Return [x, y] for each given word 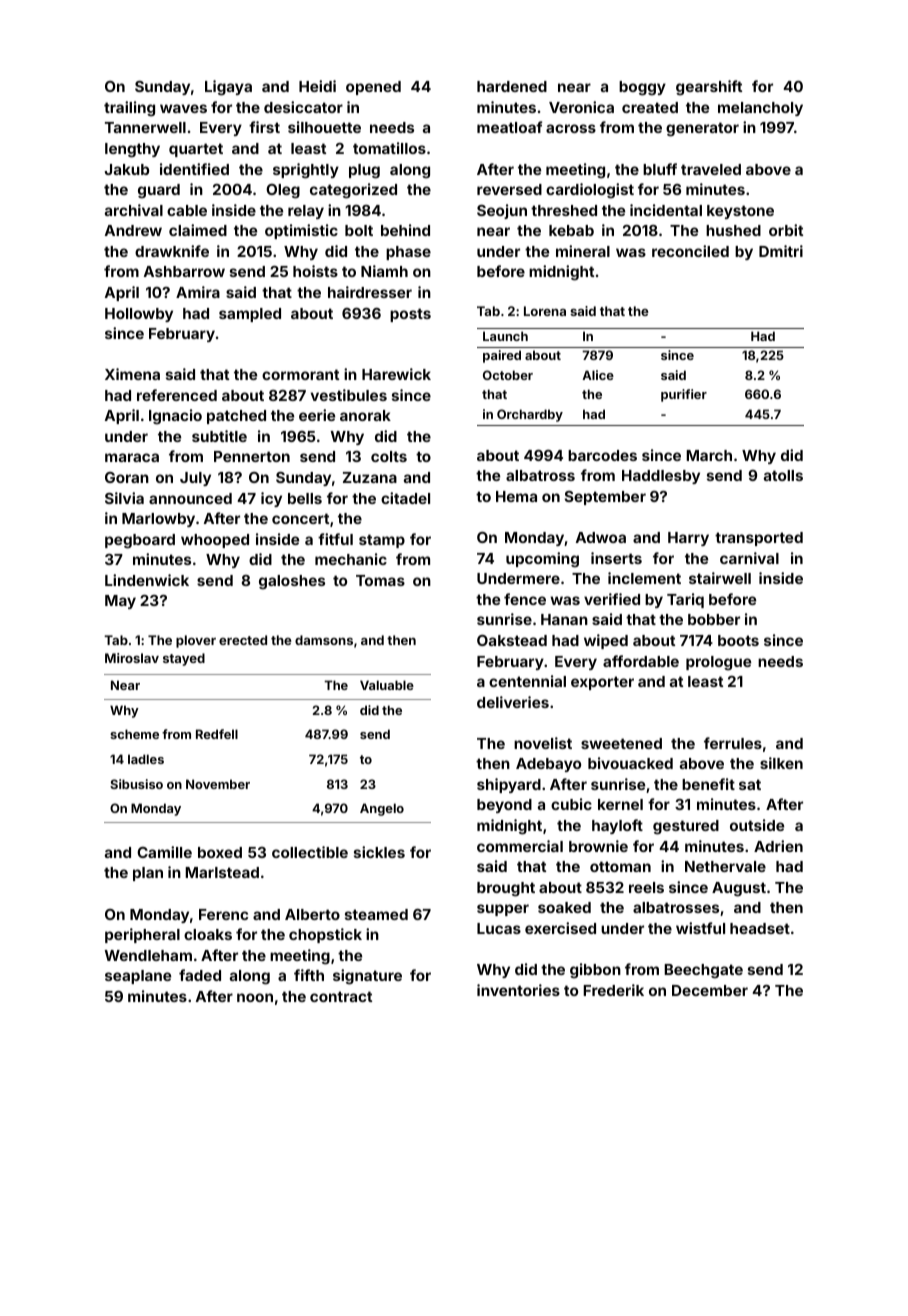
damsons [324, 640]
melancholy [760, 109]
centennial [527, 681]
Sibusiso [136, 784]
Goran [127, 477]
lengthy [132, 150]
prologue [718, 663]
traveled [711, 169]
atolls [783, 475]
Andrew [133, 230]
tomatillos [389, 148]
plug [364, 171]
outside [757, 825]
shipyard [509, 785]
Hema [516, 496]
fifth [309, 975]
